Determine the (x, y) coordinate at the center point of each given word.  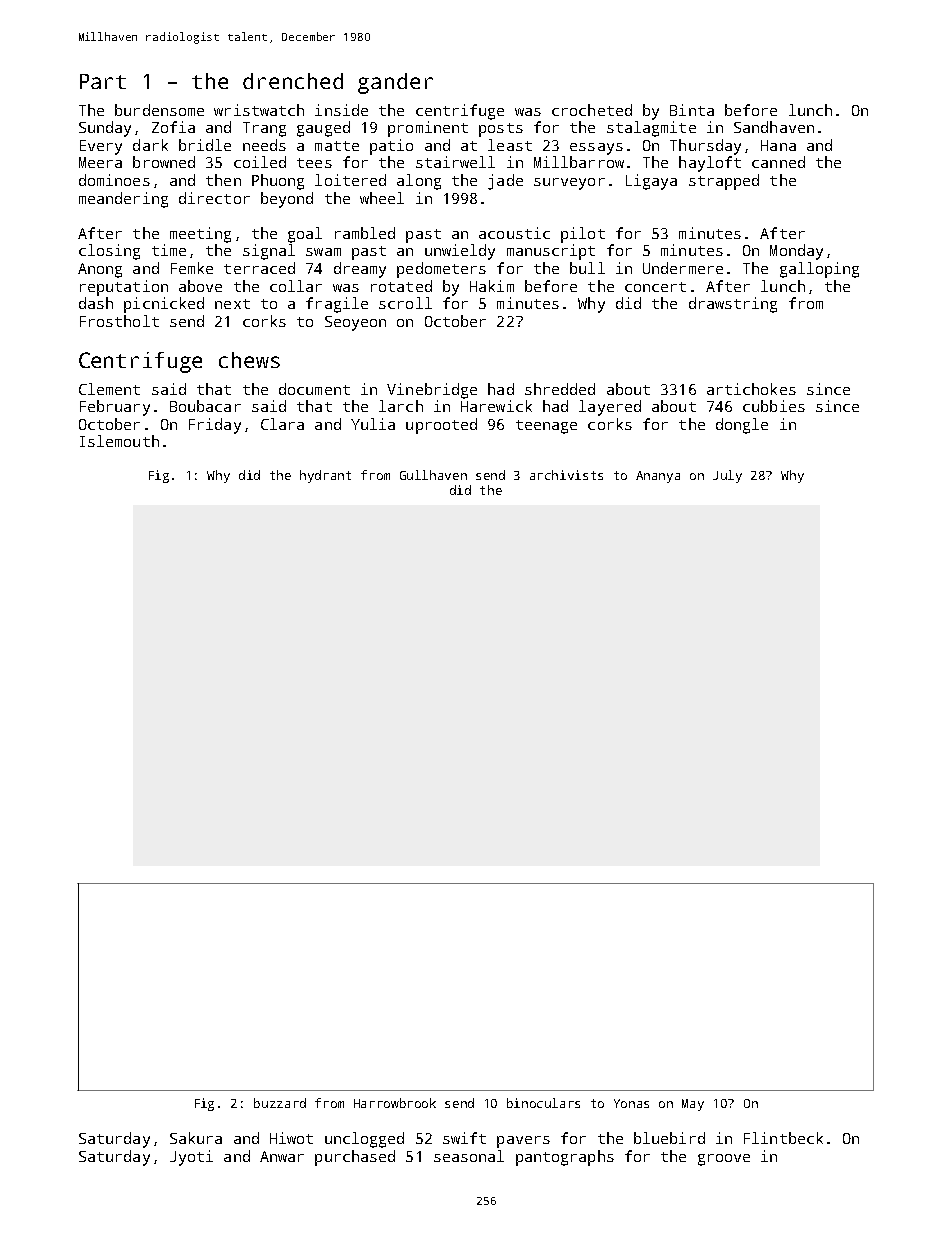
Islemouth (119, 441)
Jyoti (191, 1158)
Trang (264, 129)
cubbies (774, 406)
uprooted (441, 426)
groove (724, 1160)
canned (778, 162)
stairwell (455, 162)
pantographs (565, 1158)
